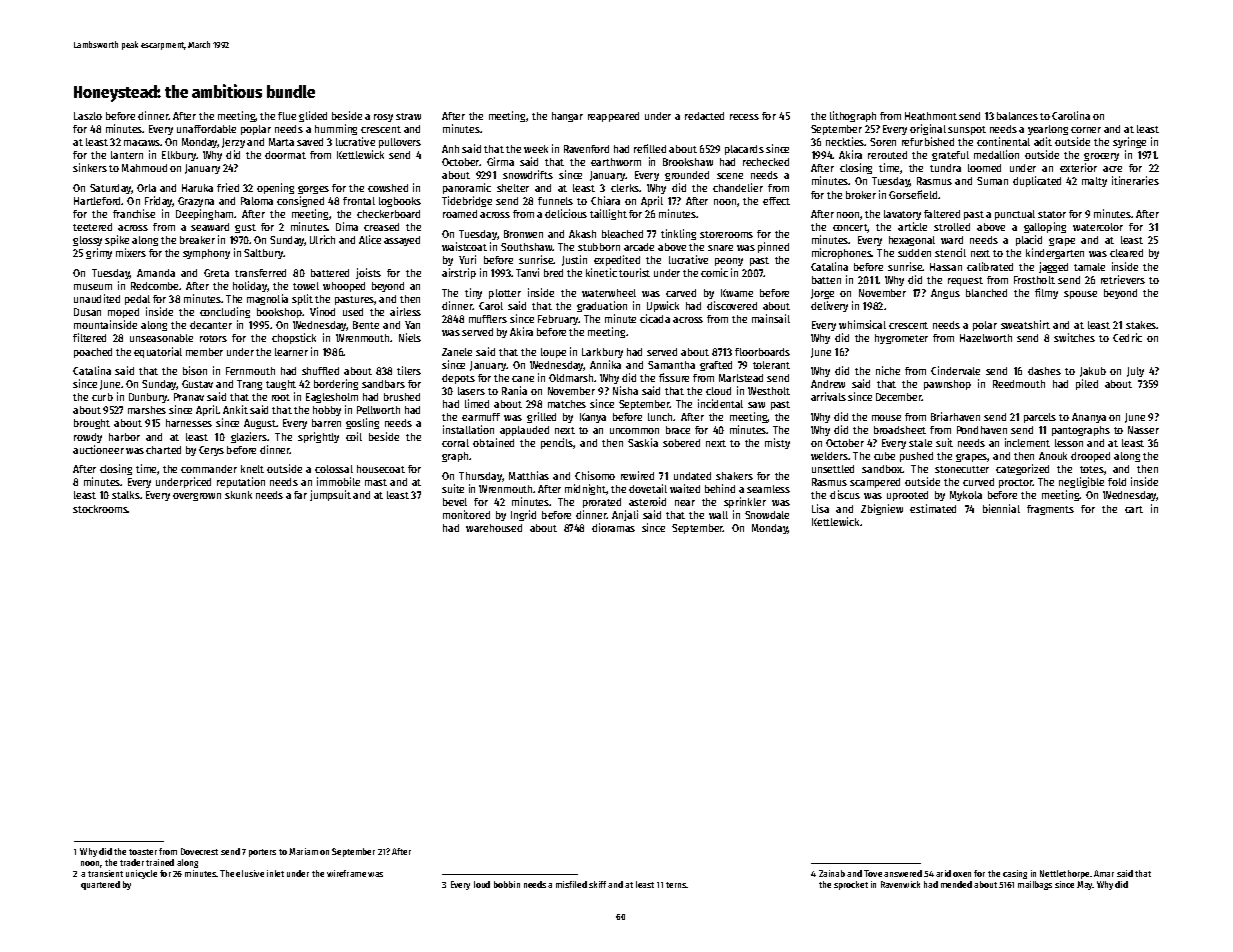 The image size is (1233, 952). Describe the element at coordinates (88, 116) in the screenshot. I see `Laszlo` at that location.
